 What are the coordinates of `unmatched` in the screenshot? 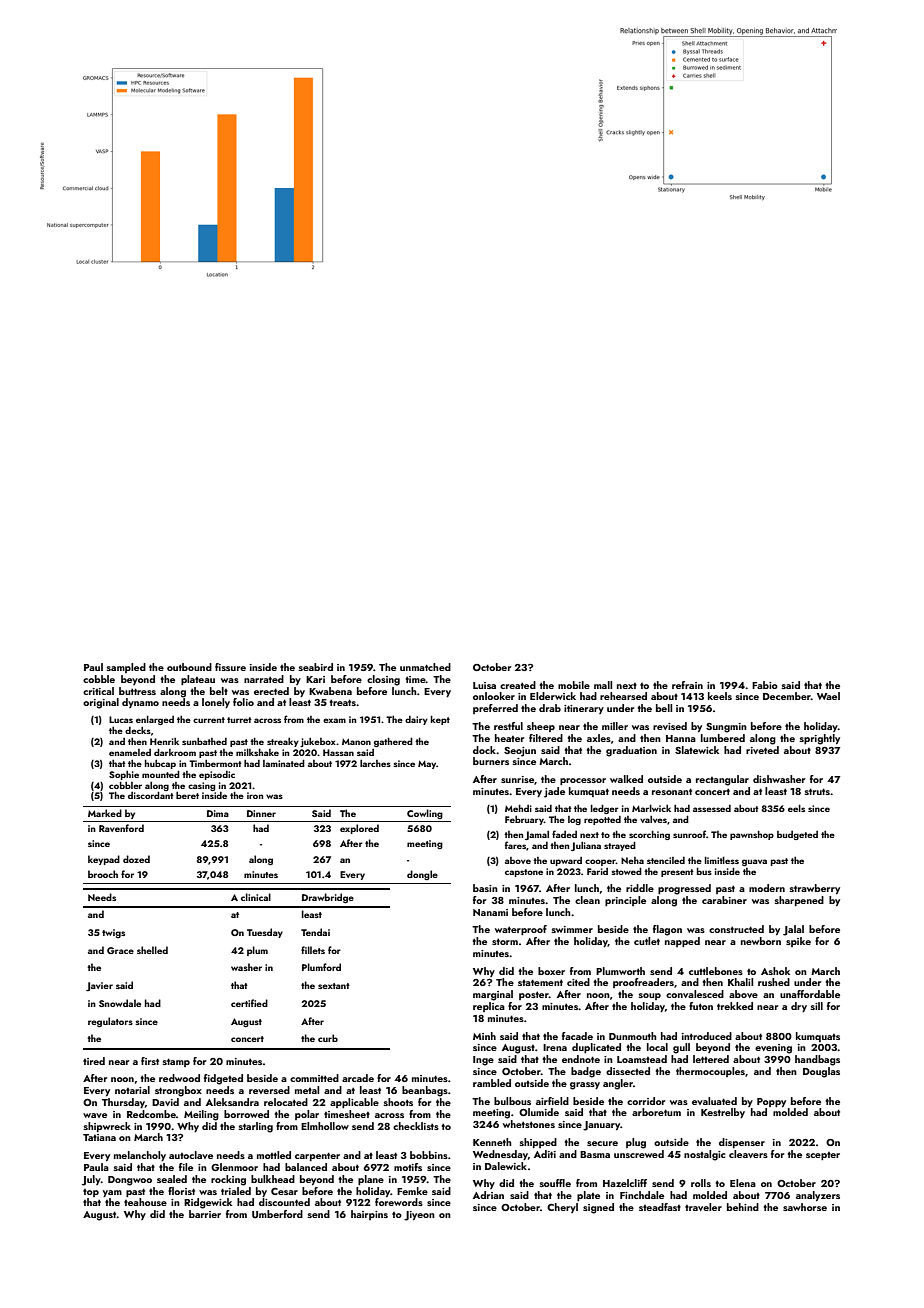 It's located at (425, 667).
